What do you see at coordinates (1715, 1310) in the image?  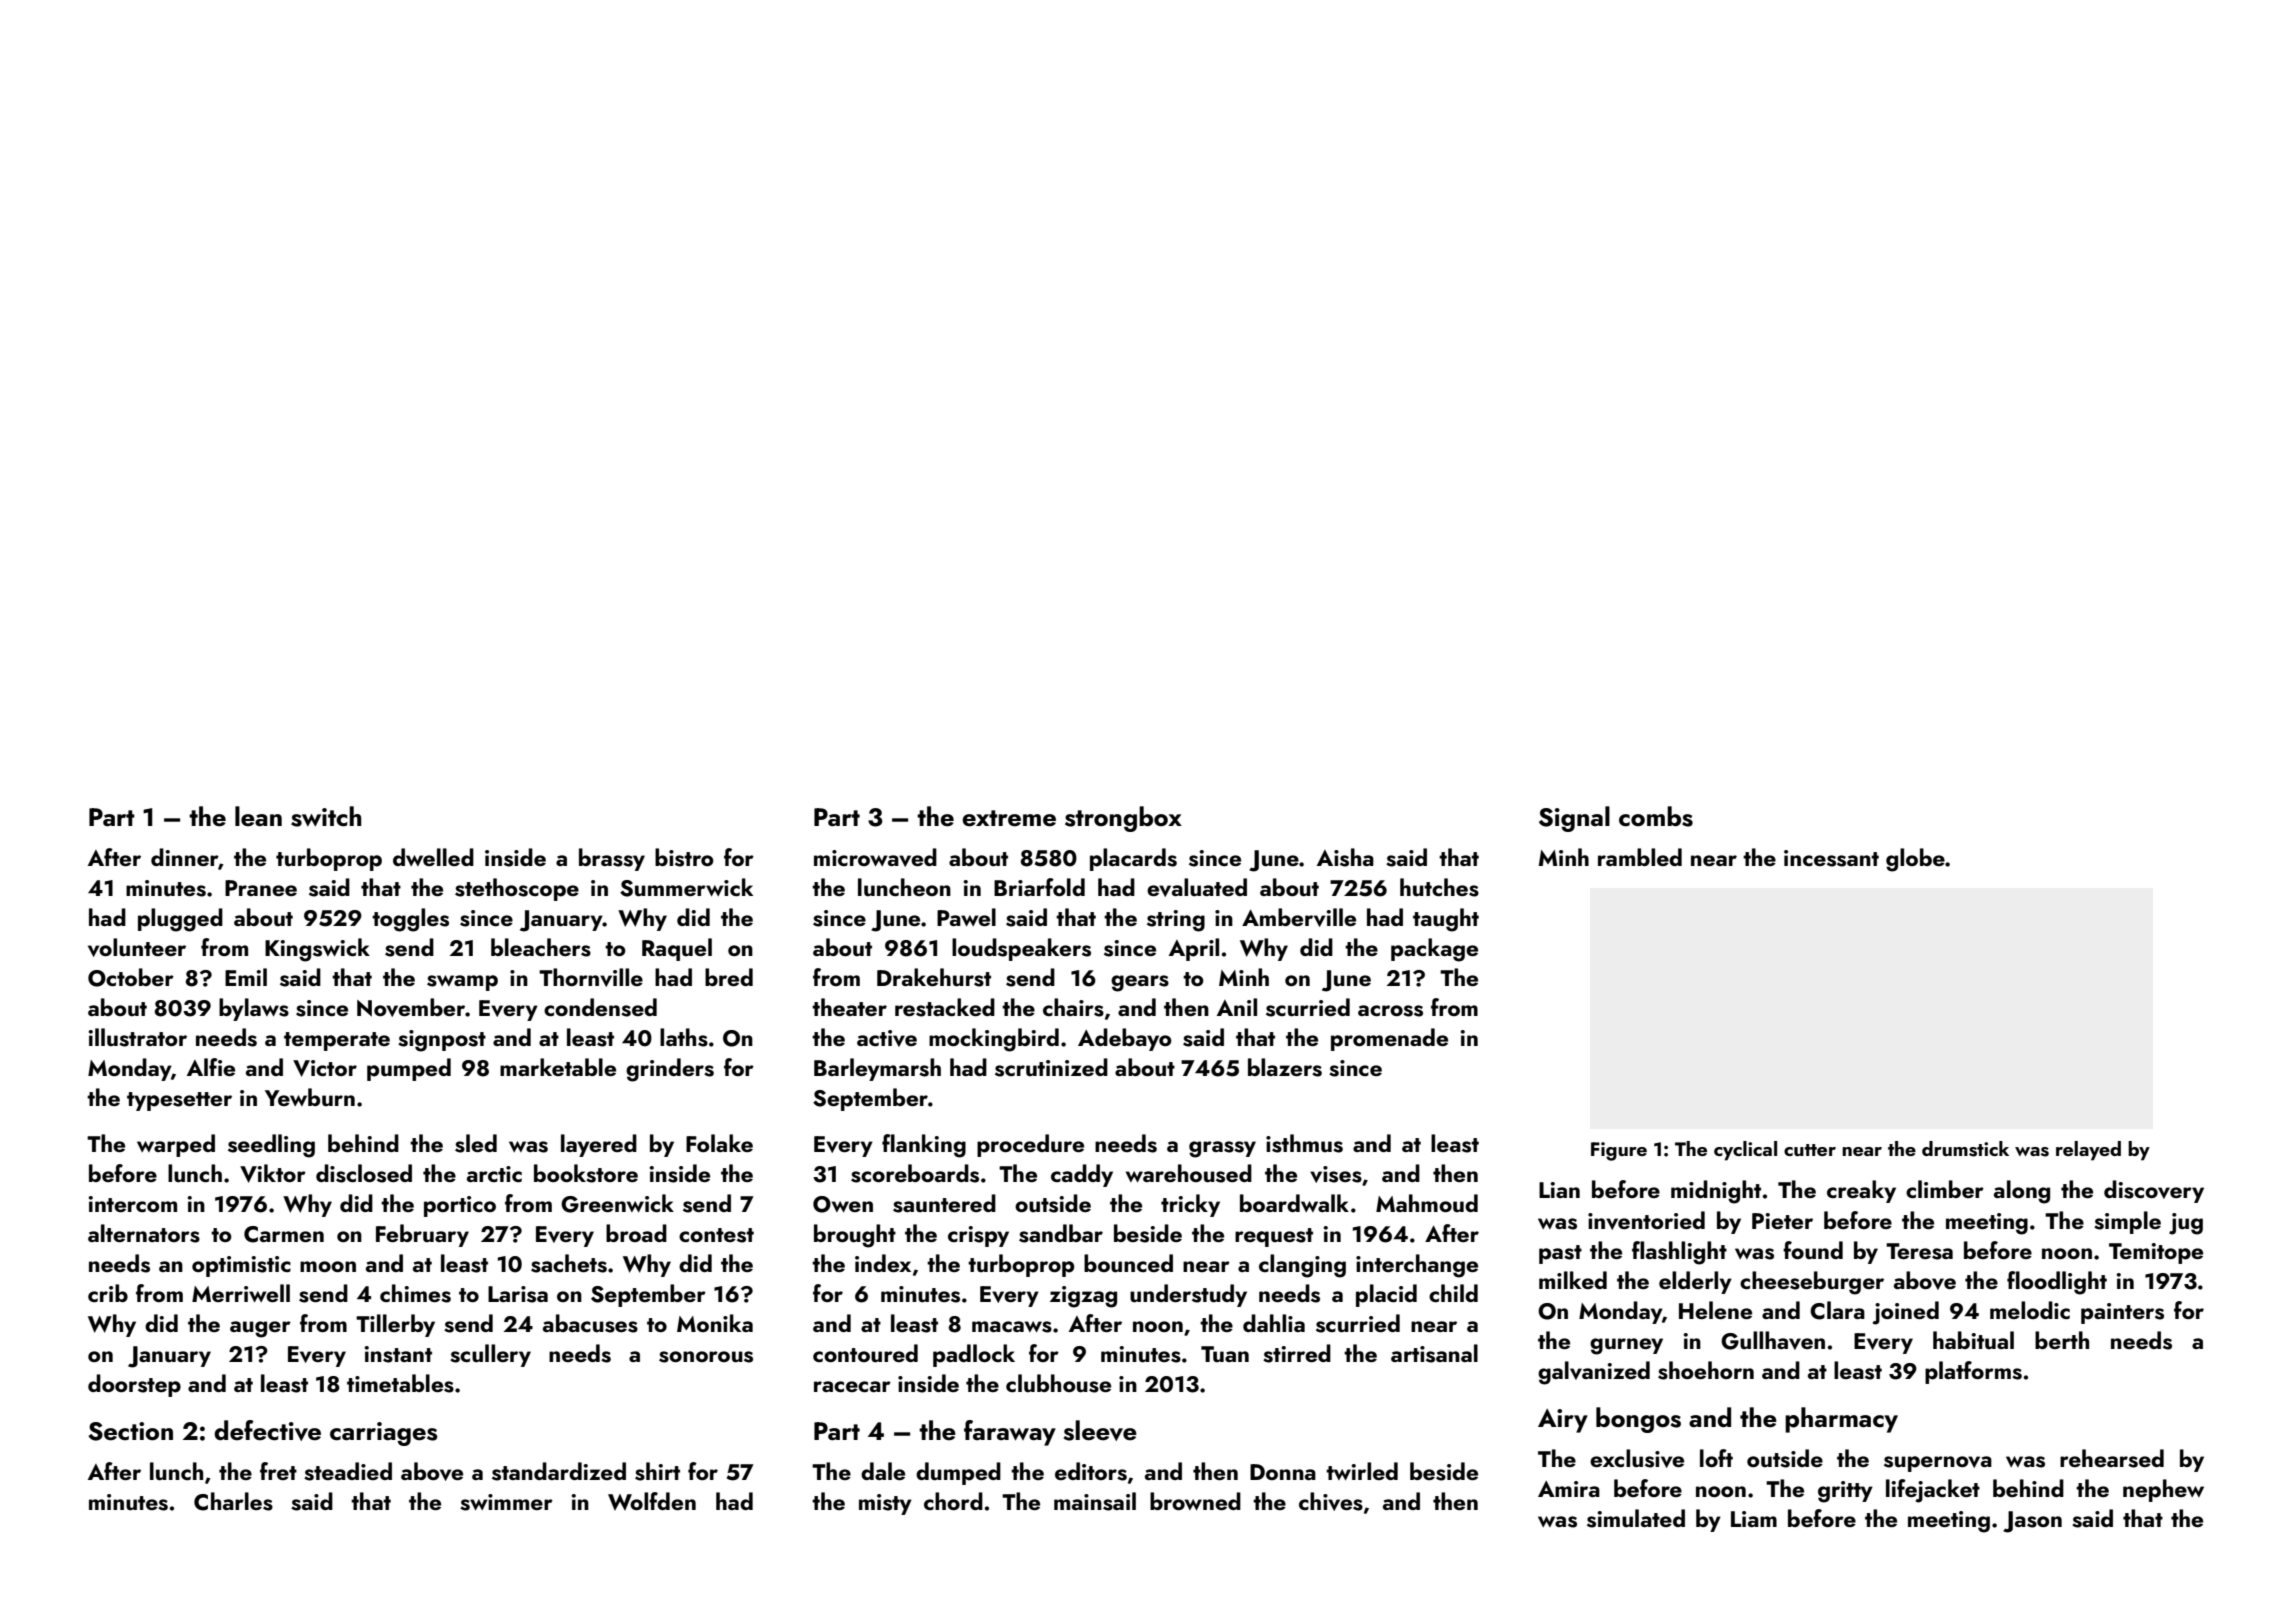 I see `Helene` at bounding box center [1715, 1310].
